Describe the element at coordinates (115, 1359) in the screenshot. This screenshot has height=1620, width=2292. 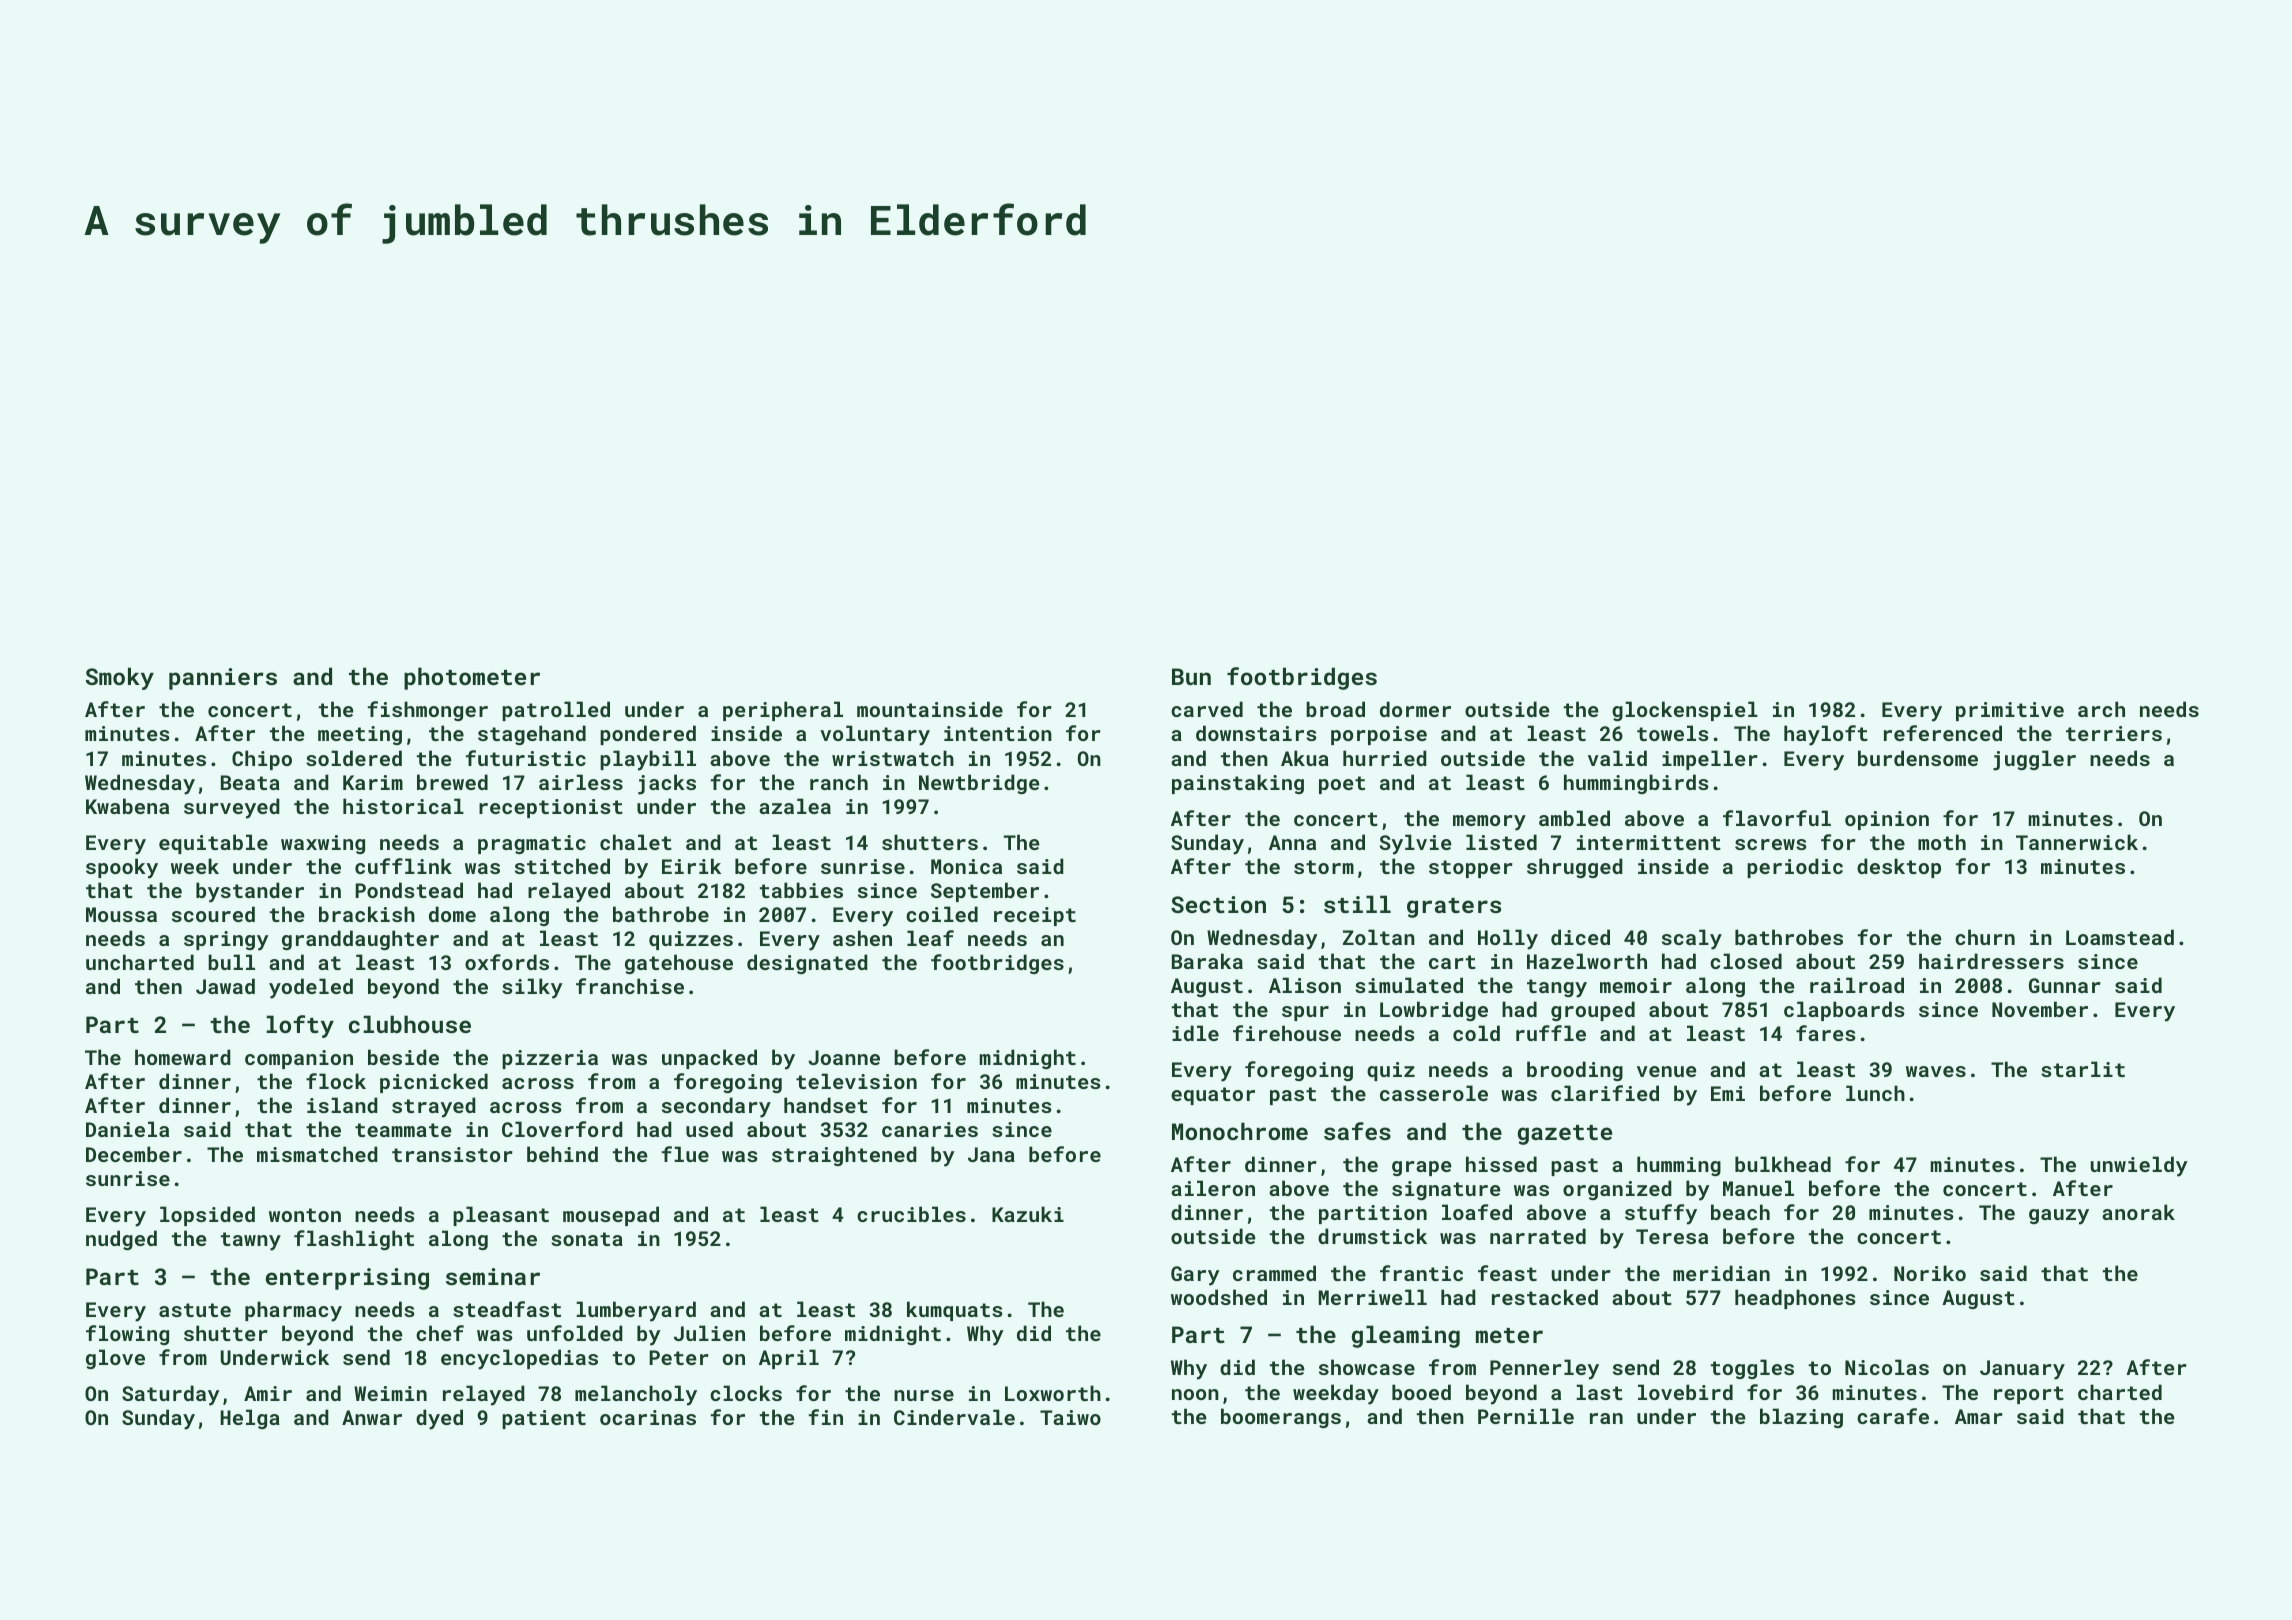
I see `glove` at that location.
